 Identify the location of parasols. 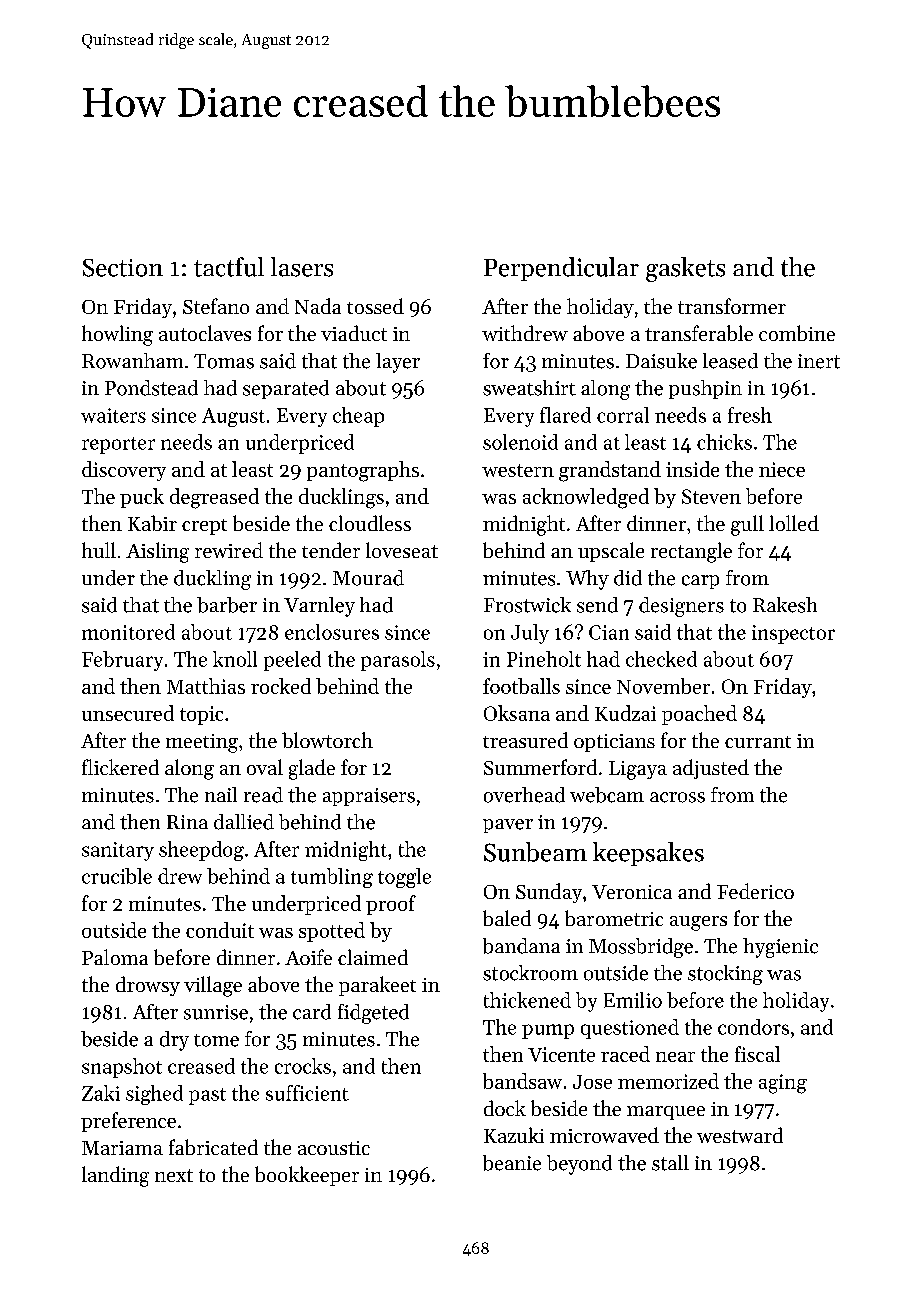
(398, 661).
